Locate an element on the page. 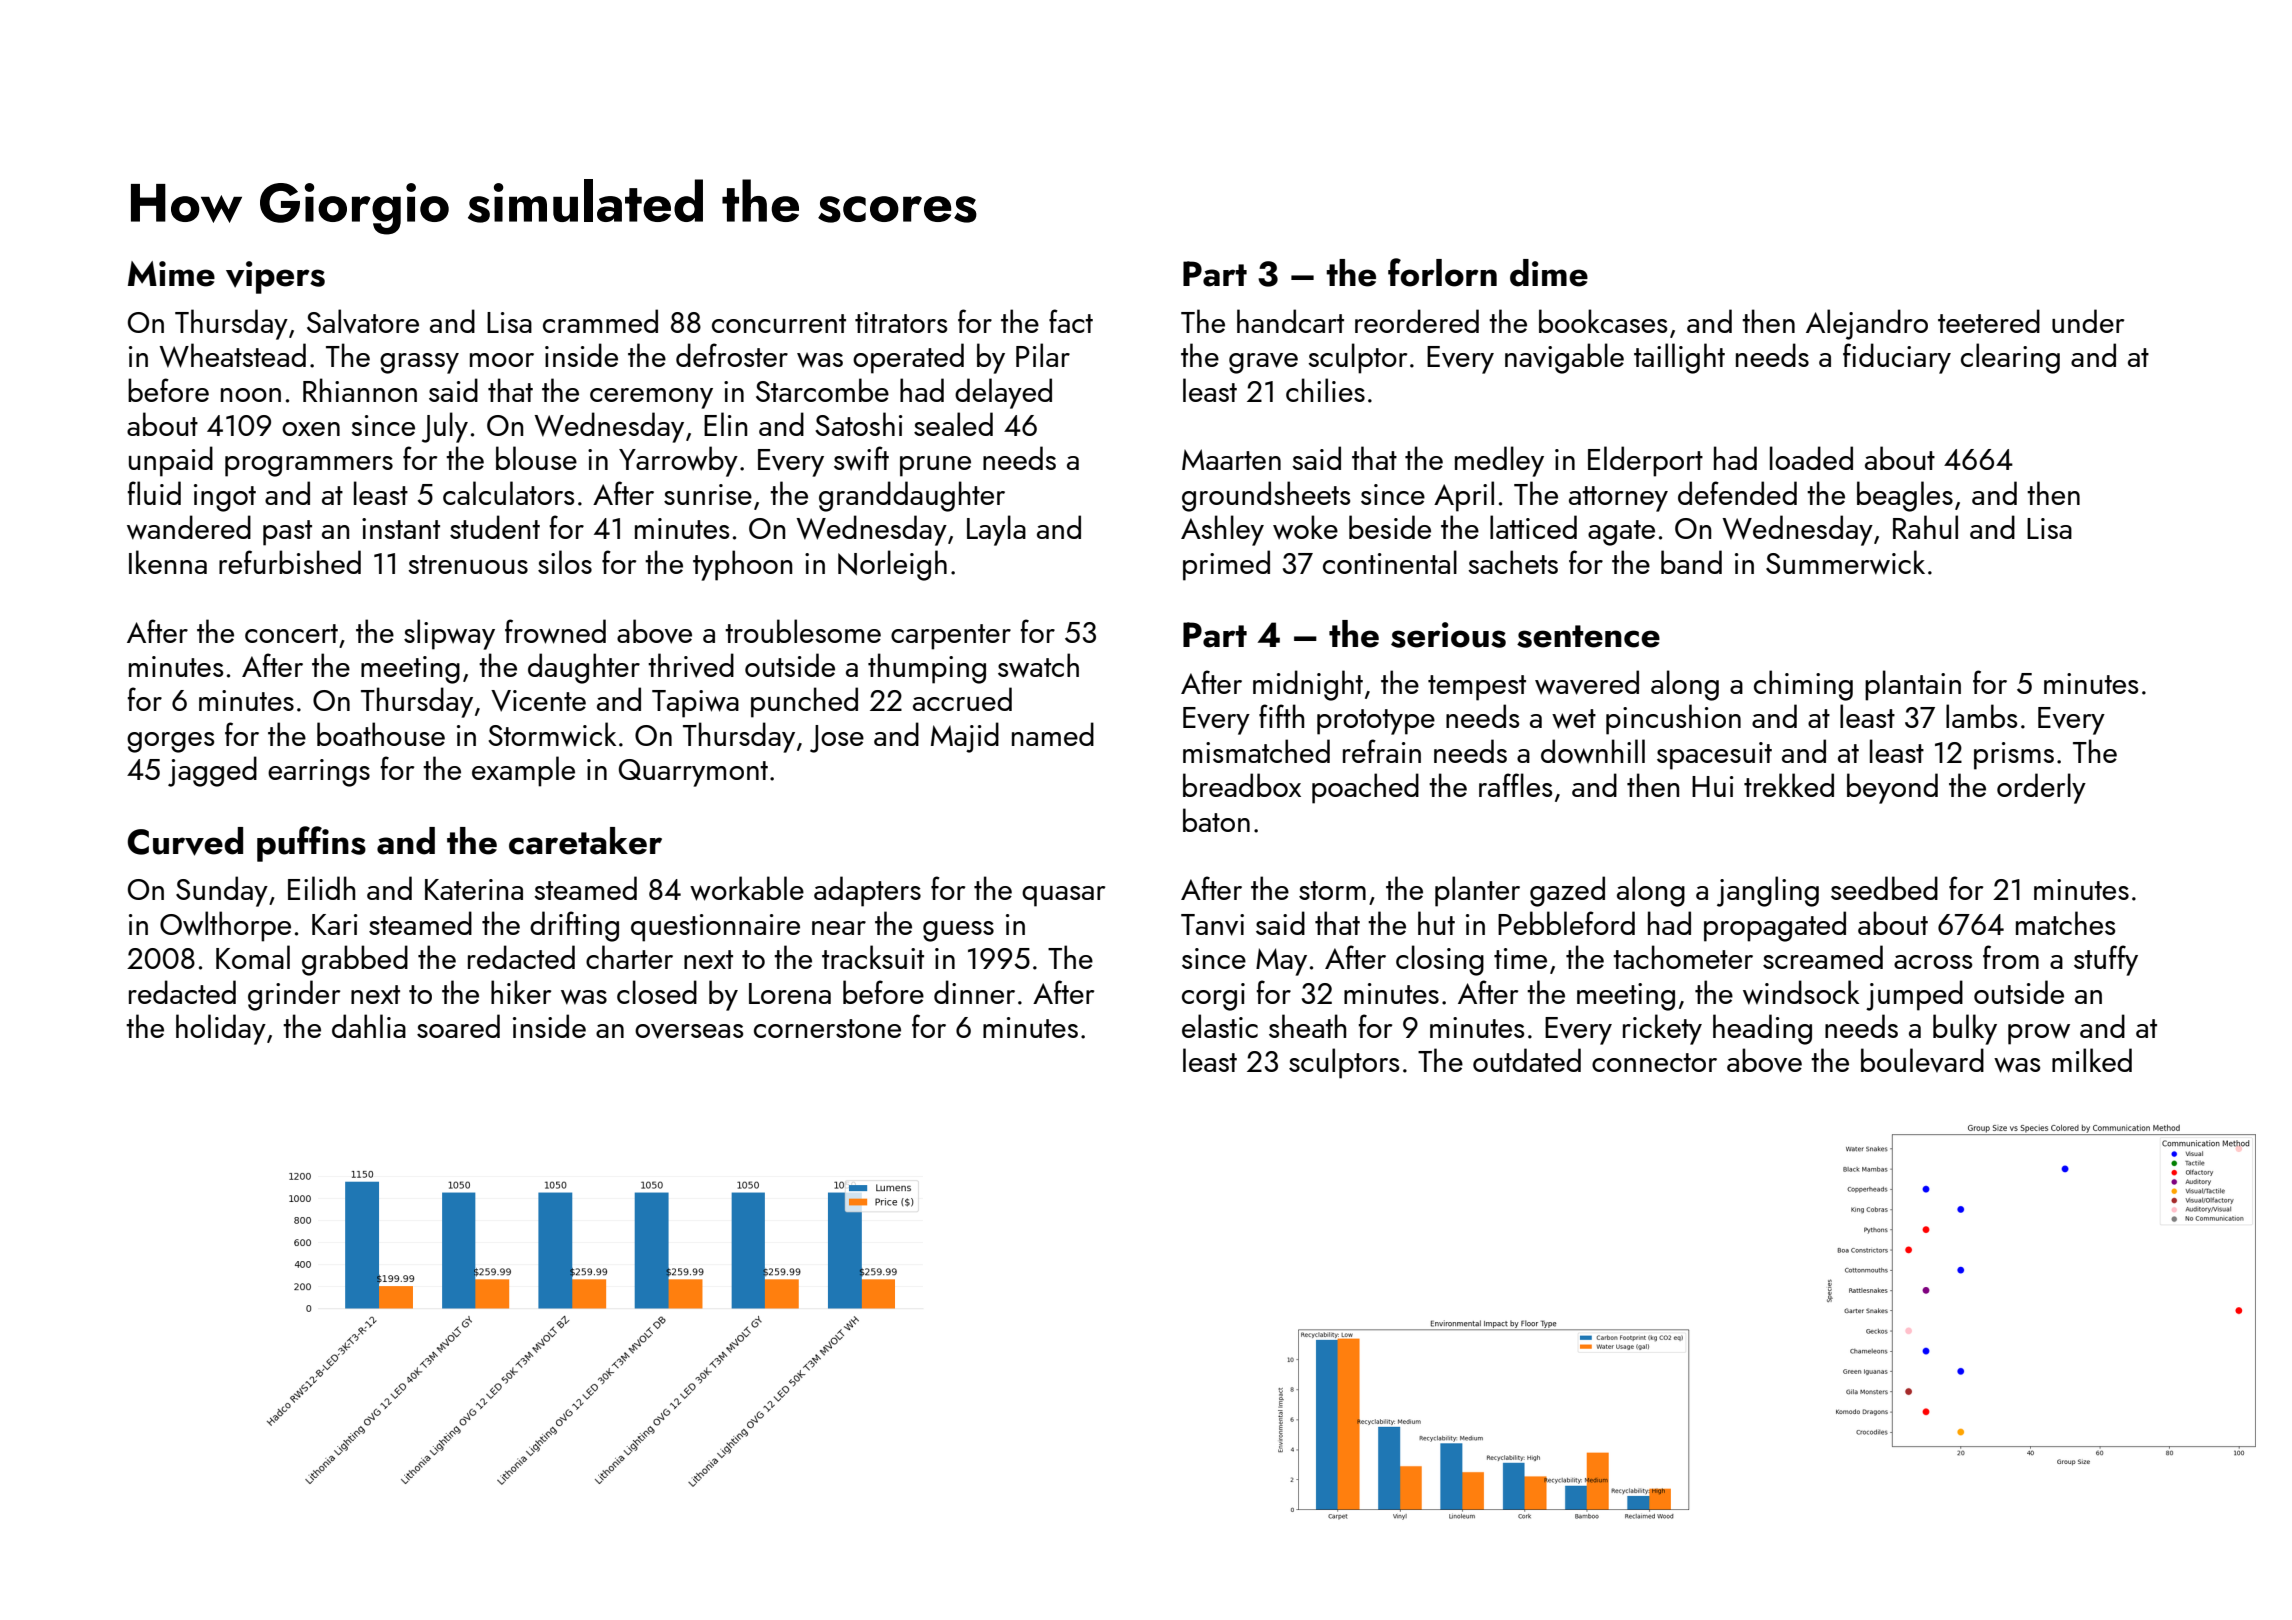  Summerwick is located at coordinates (1845, 562).
